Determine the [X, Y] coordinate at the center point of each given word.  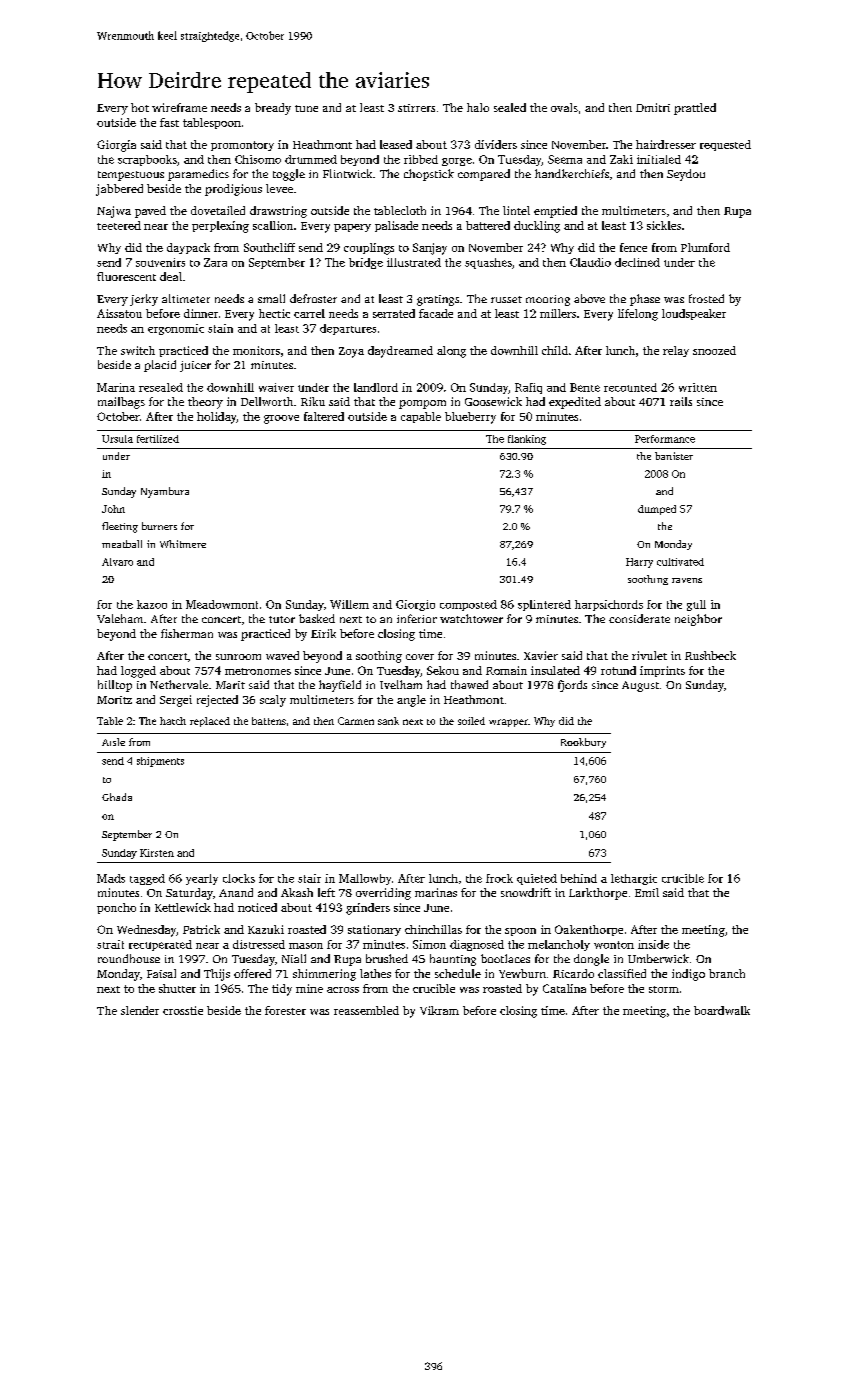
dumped [657, 510]
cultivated [680, 562]
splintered [544, 605]
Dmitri [653, 107]
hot [140, 107]
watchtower [471, 618]
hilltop [115, 686]
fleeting [120, 527]
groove [281, 419]
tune [306, 108]
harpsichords [609, 605]
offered [252, 973]
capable [421, 417]
